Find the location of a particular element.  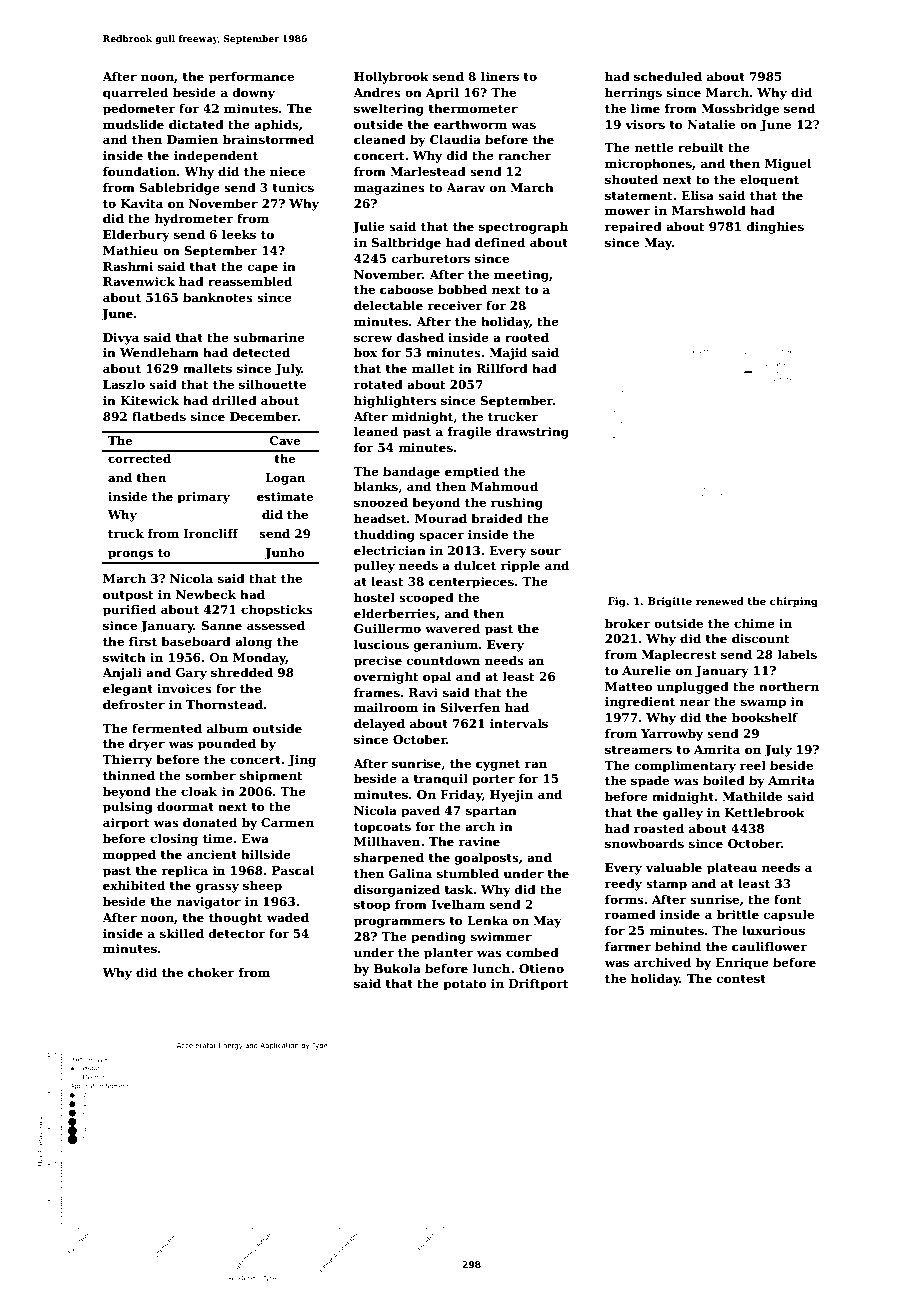

Majid is located at coordinates (508, 353).
